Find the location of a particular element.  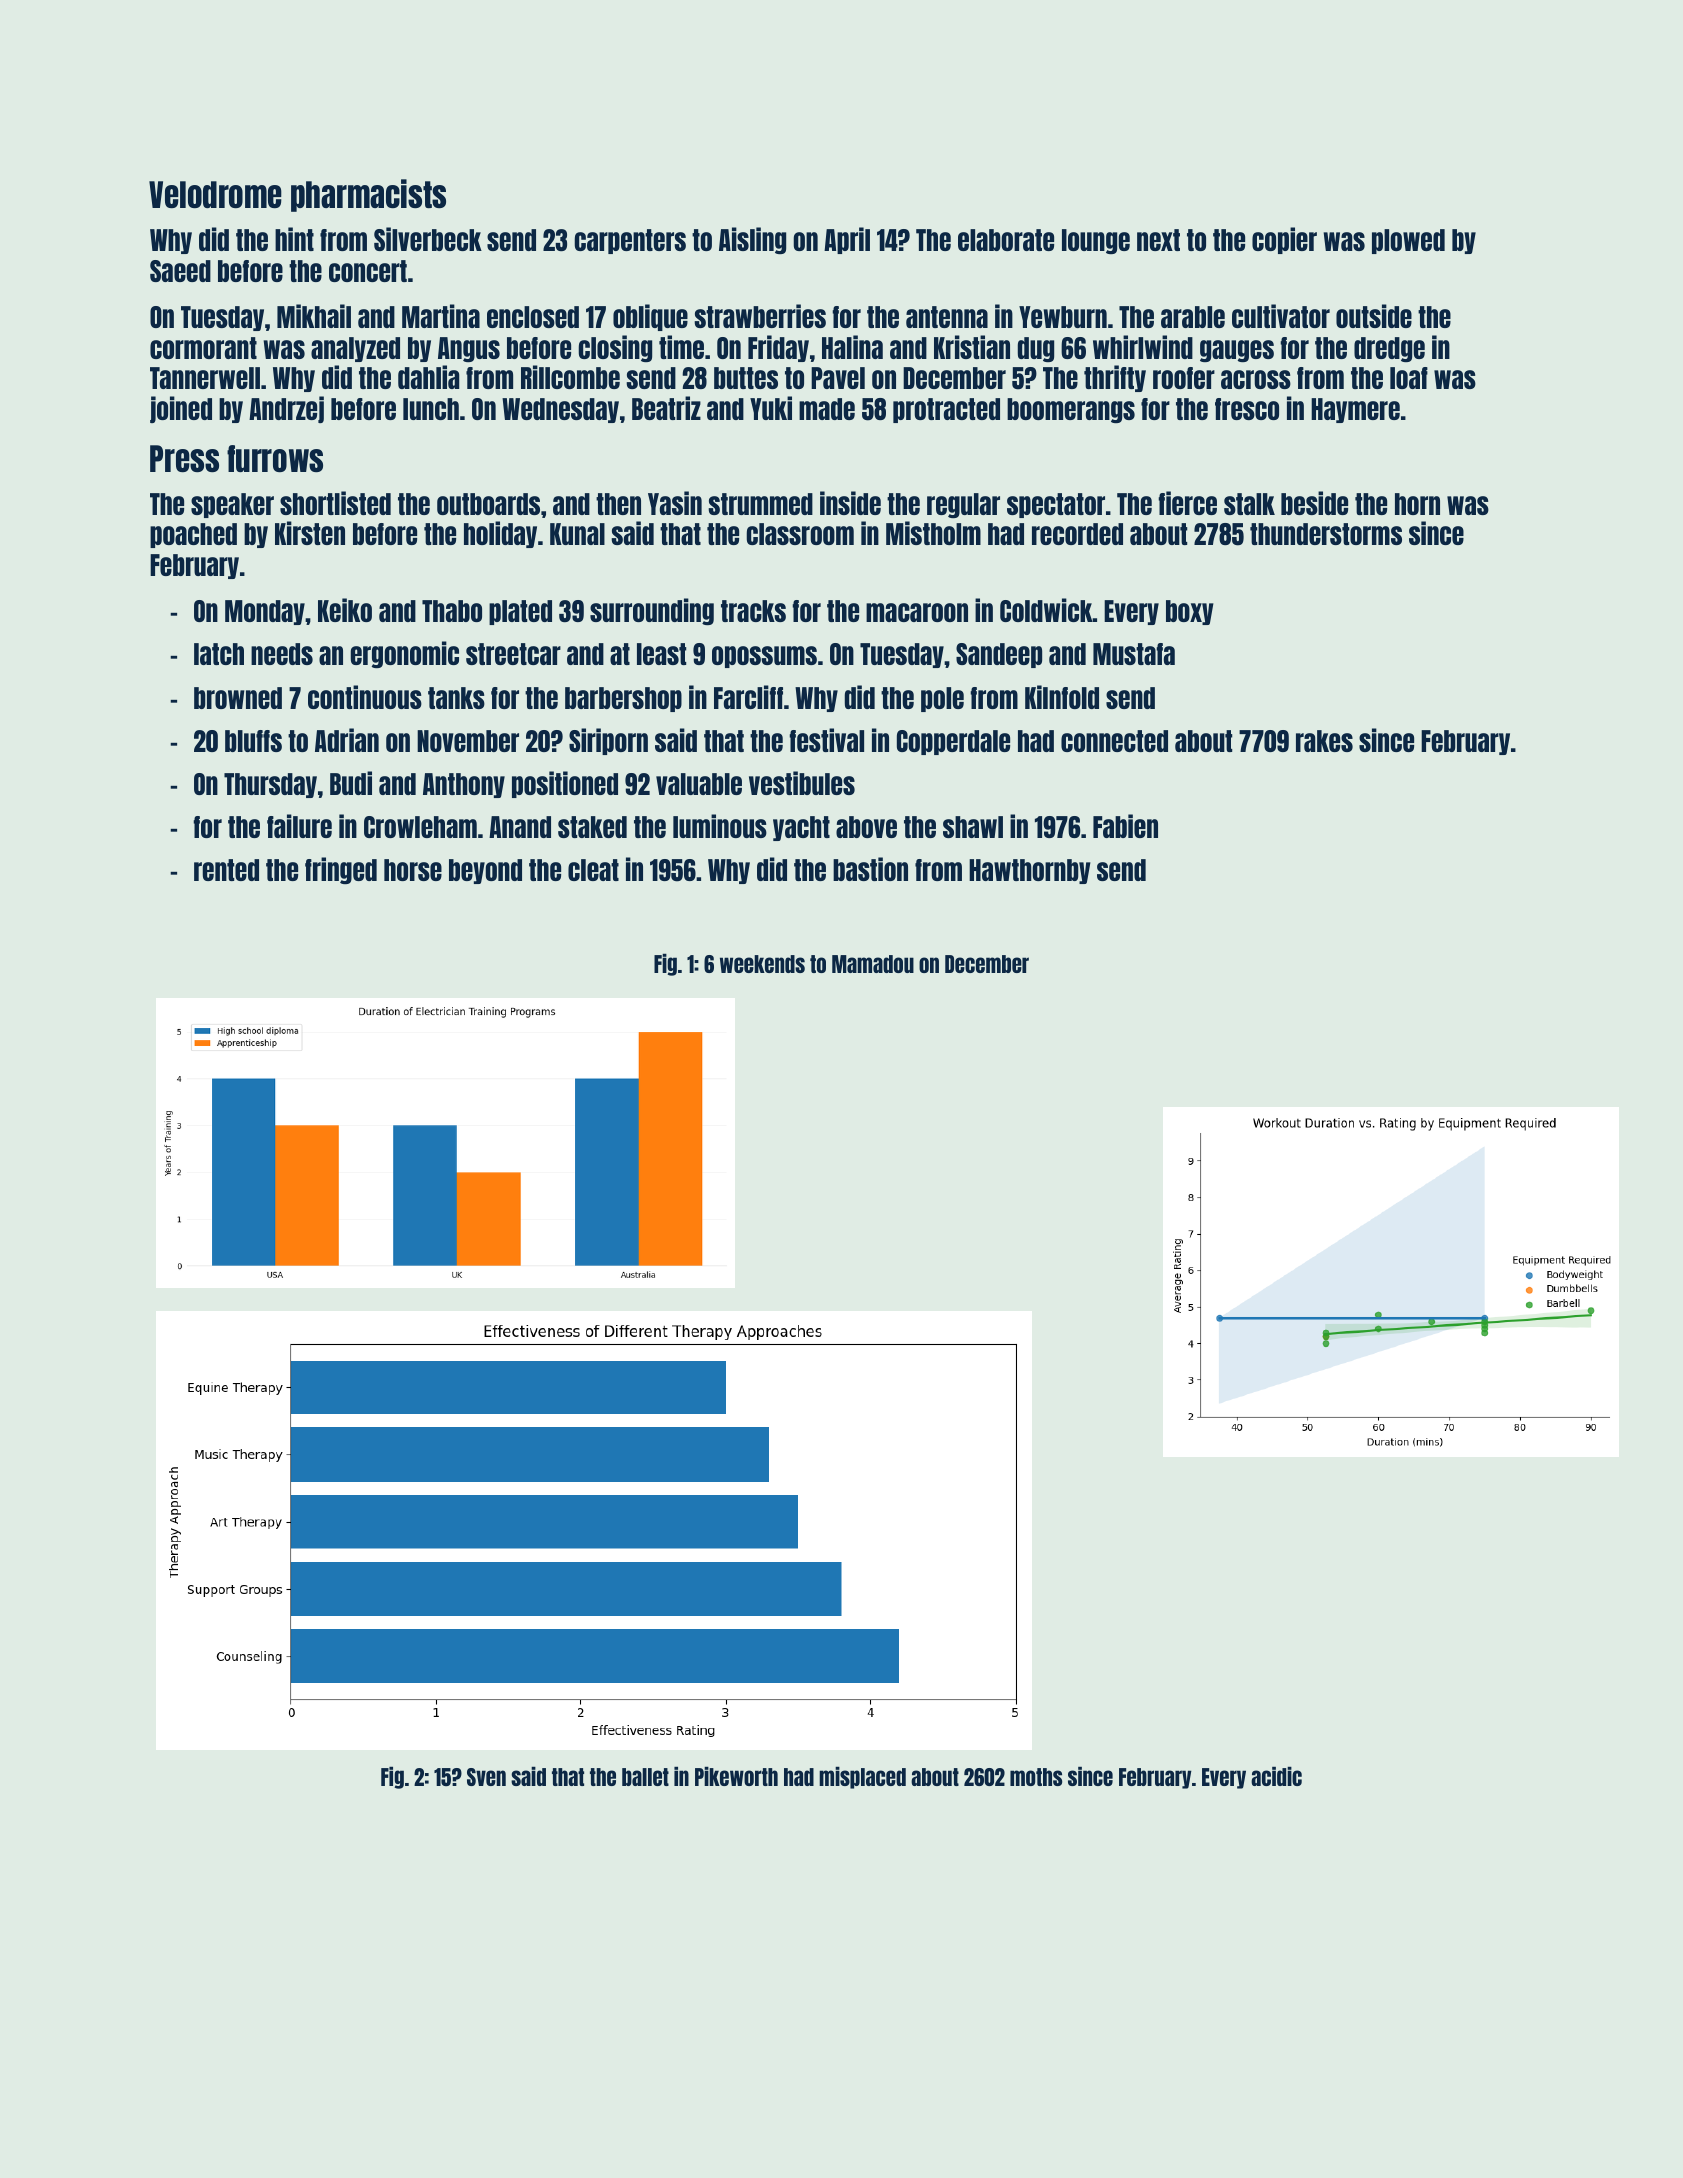

joined is located at coordinates (181, 409).
